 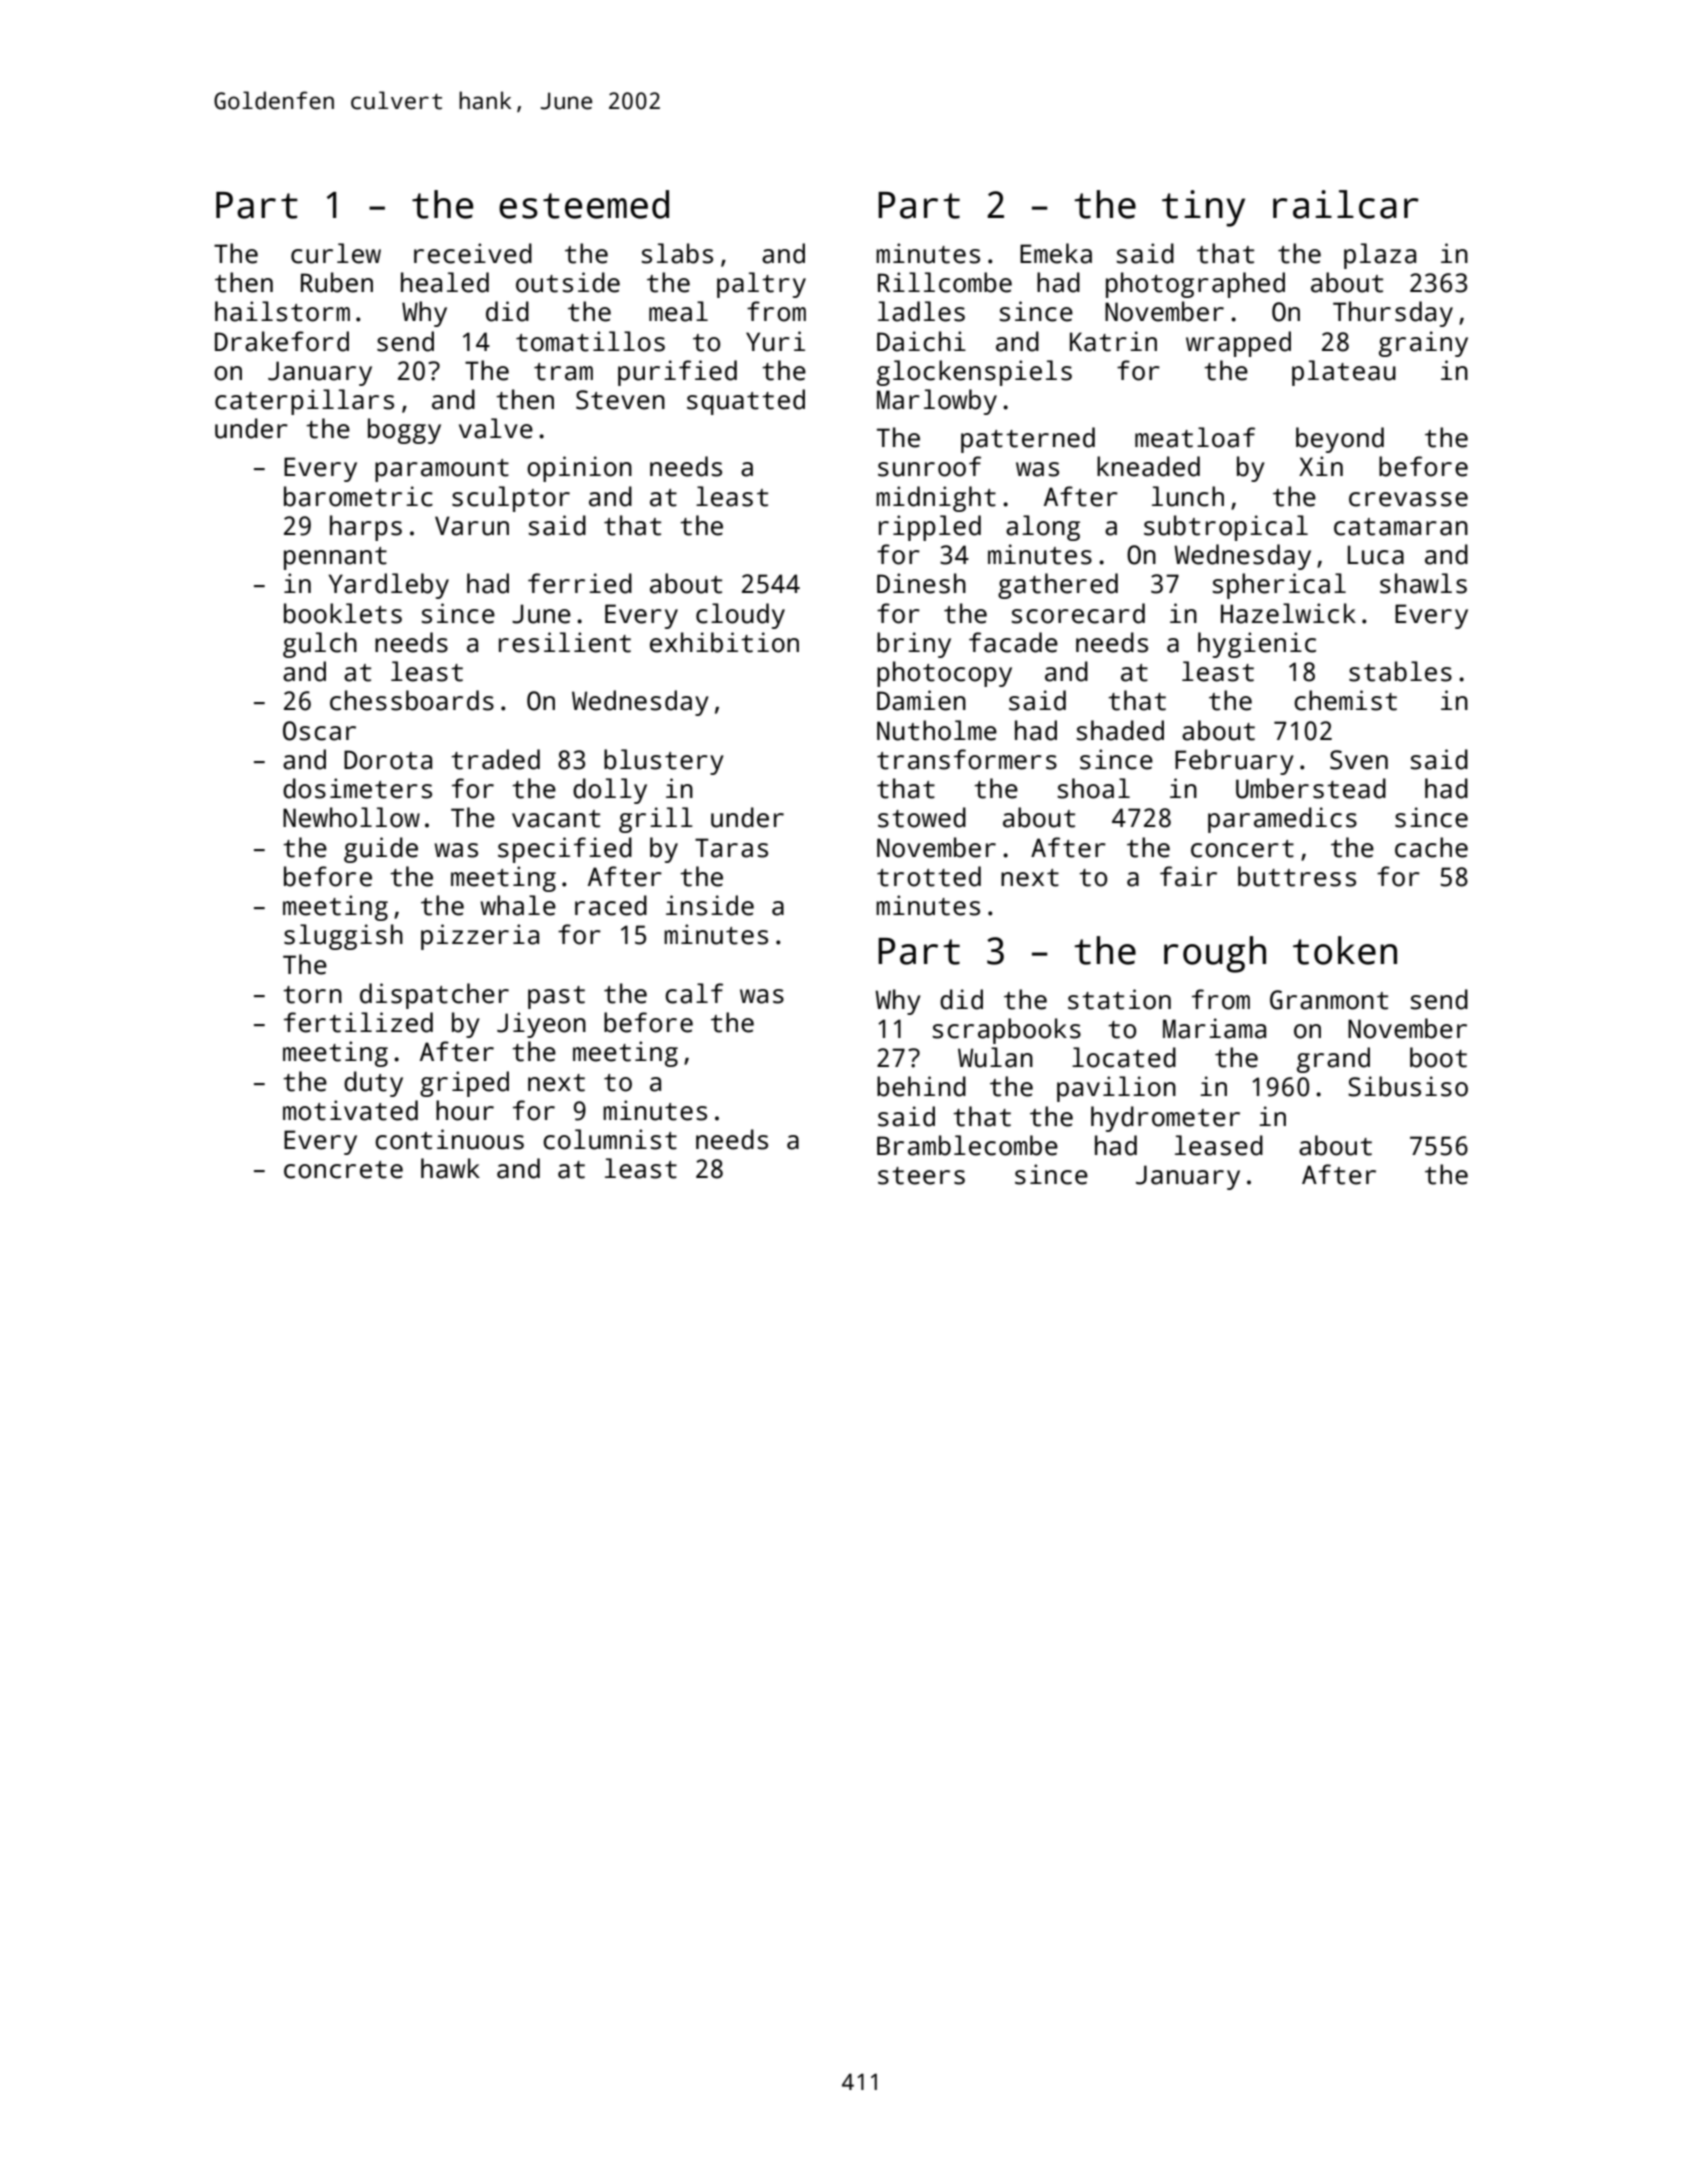 What do you see at coordinates (1242, 849) in the image?
I see `concert` at bounding box center [1242, 849].
